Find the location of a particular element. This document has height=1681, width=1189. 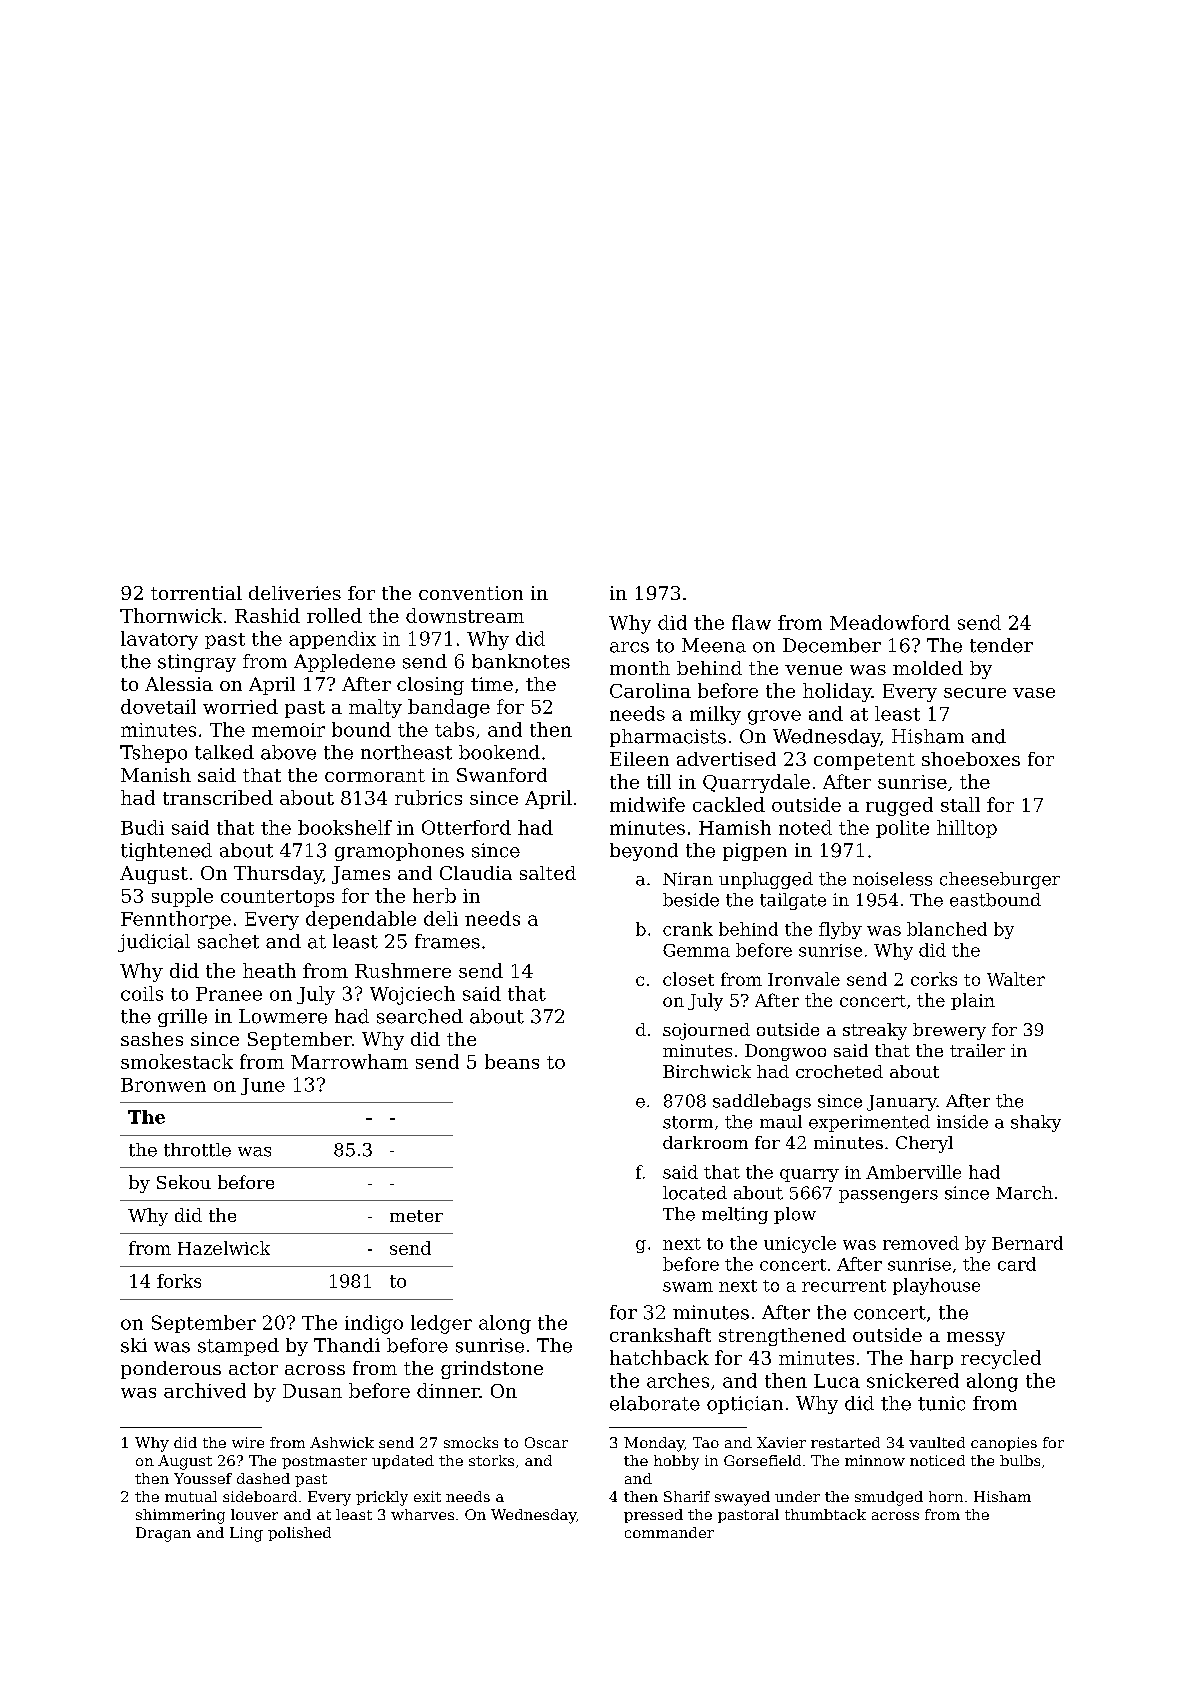

supple is located at coordinates (182, 897).
